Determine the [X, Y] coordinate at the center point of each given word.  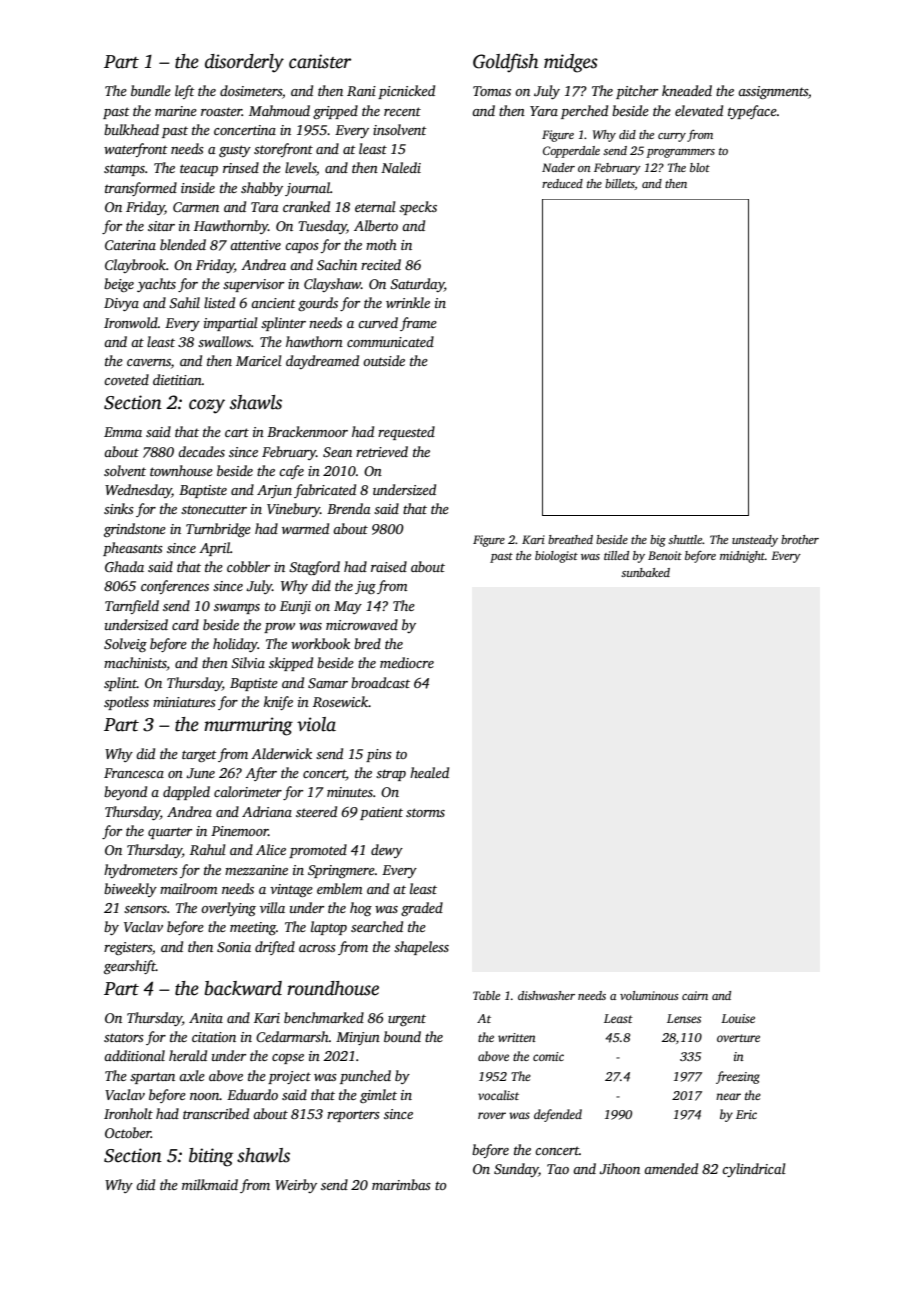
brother [800, 539]
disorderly [244, 63]
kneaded [687, 90]
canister [320, 61]
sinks [119, 508]
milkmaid [210, 1184]
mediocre [407, 662]
